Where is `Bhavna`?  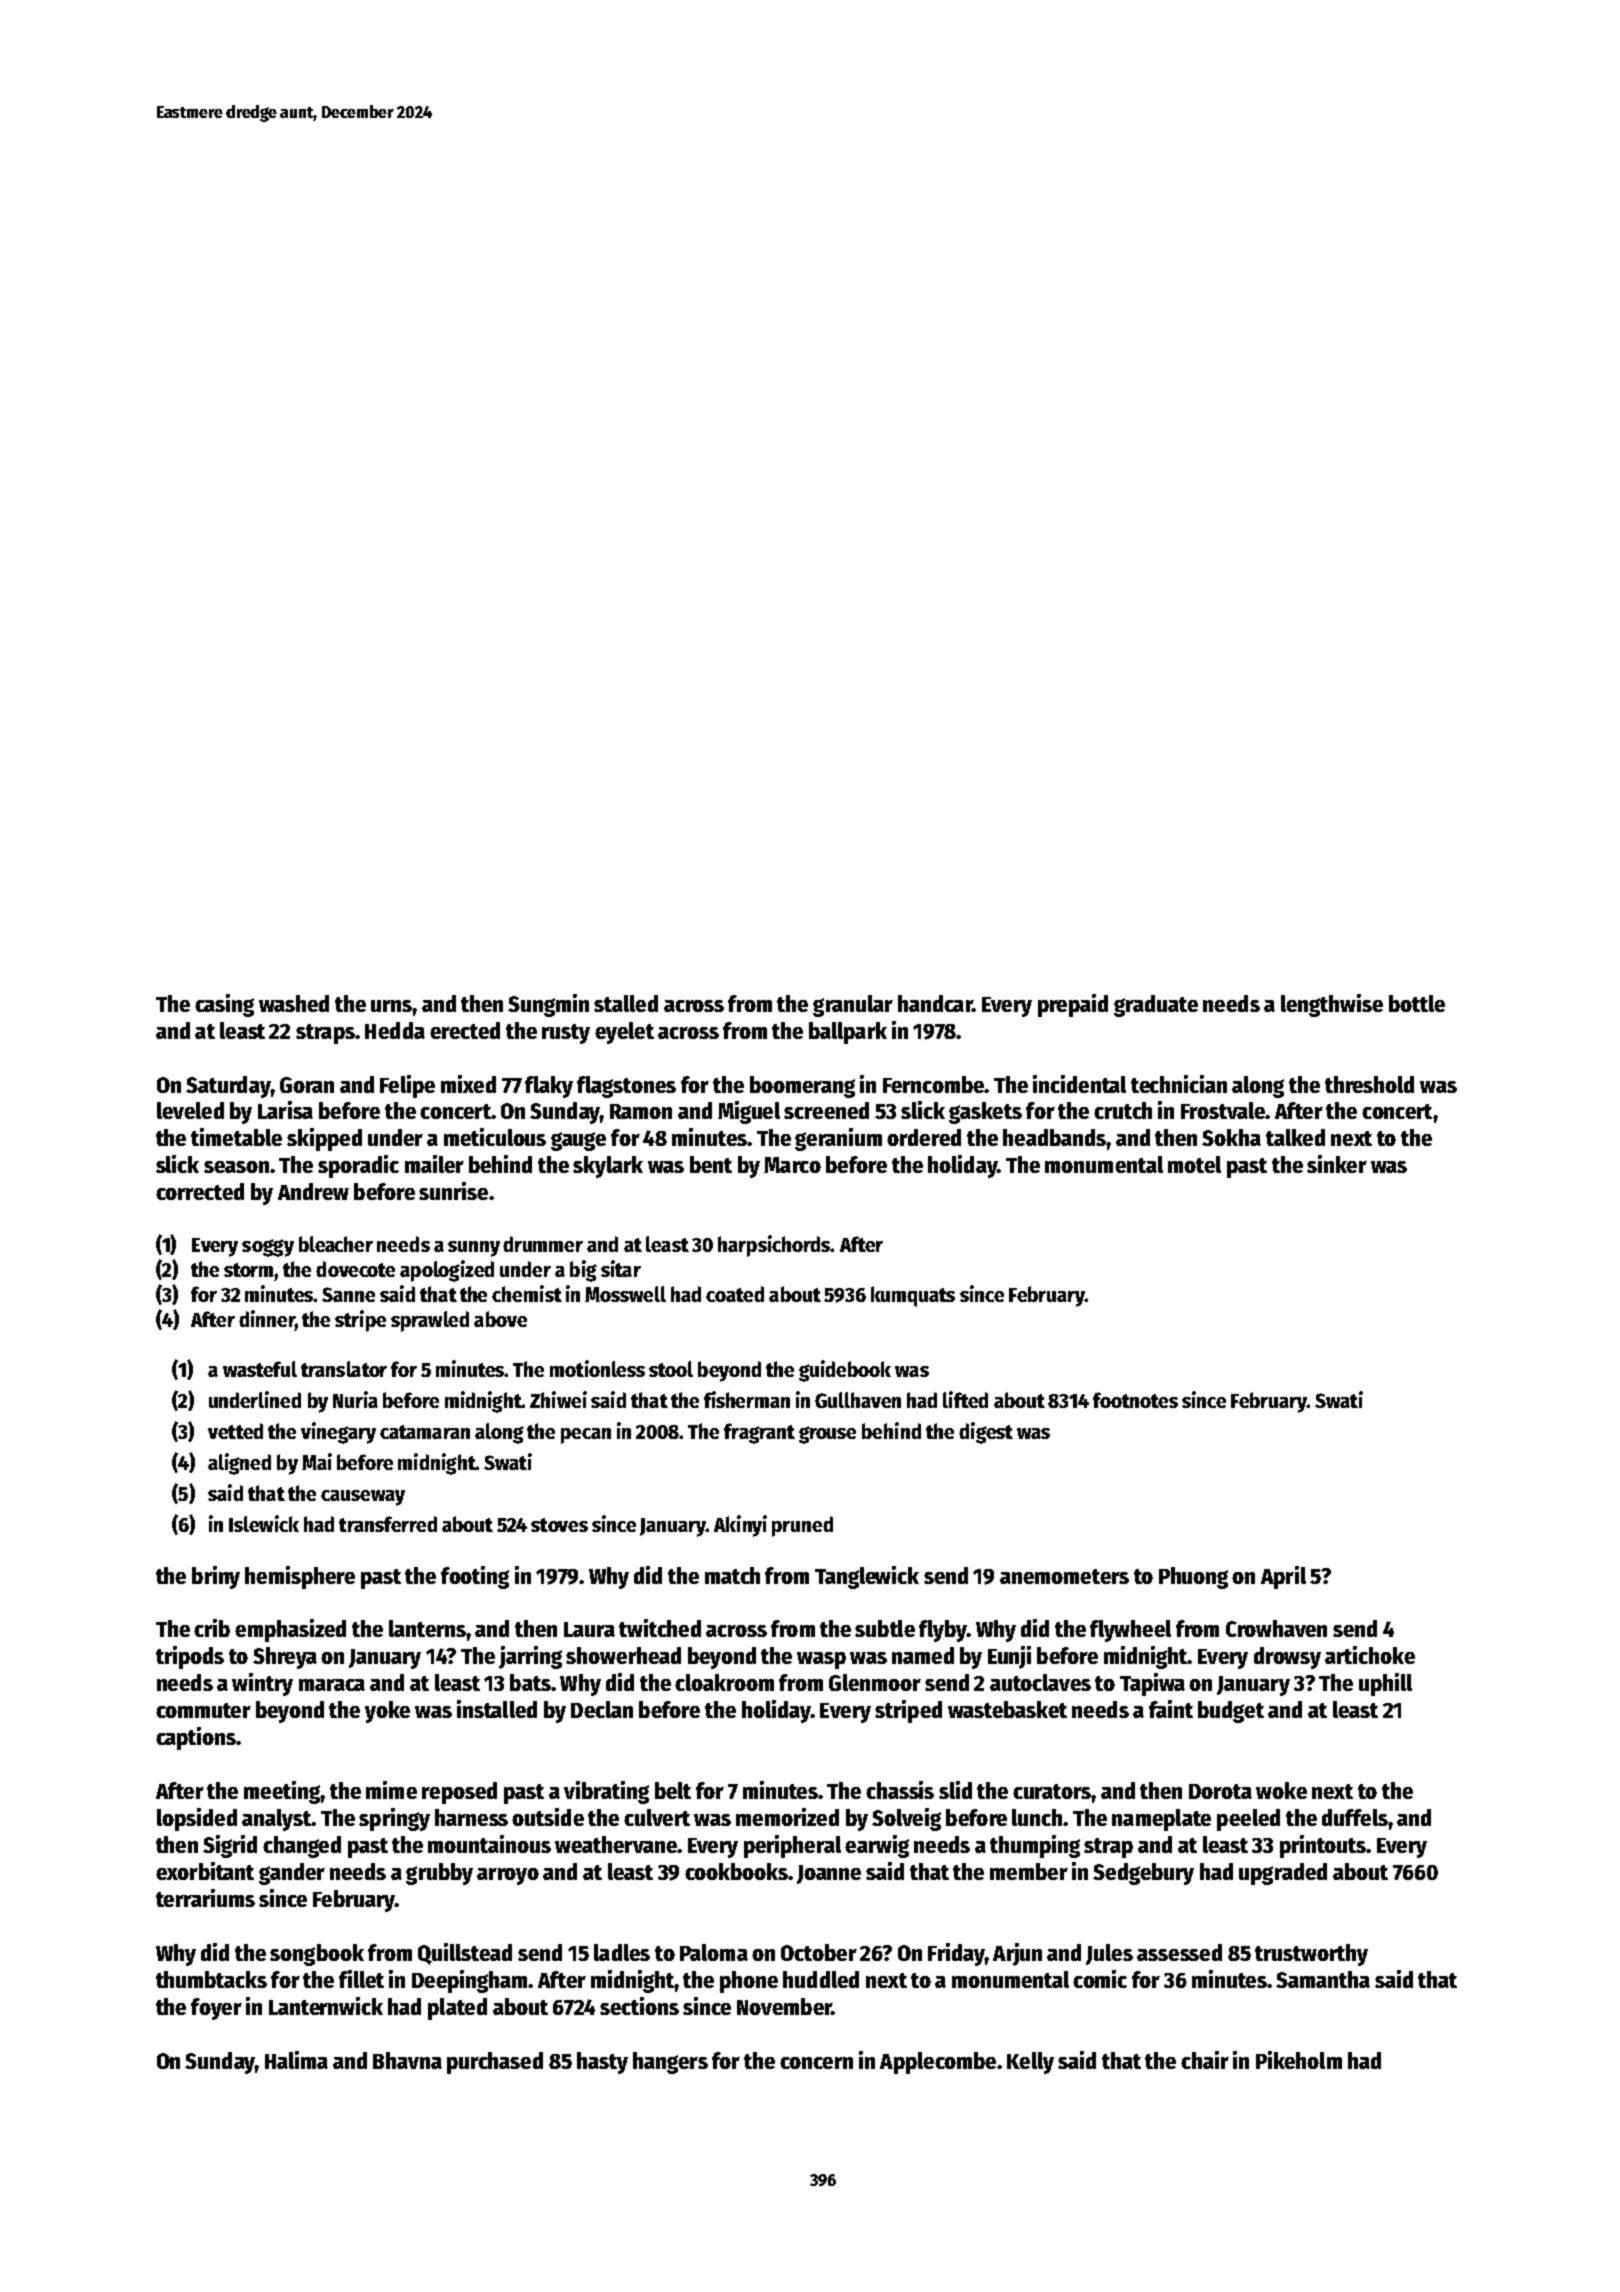 Bhavna is located at coordinates (407, 2060).
